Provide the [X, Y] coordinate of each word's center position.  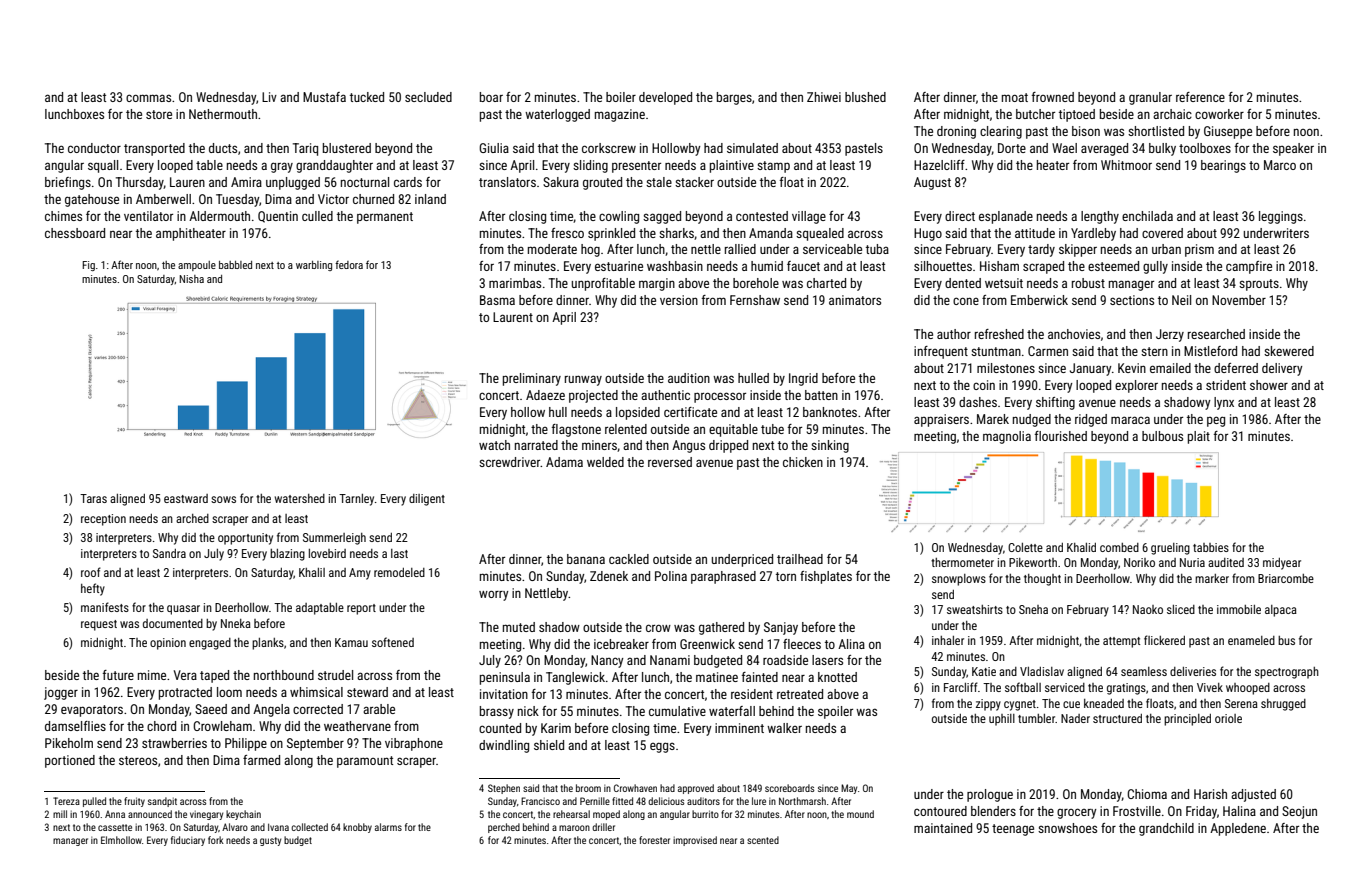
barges [734, 98]
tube [772, 429]
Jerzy [1170, 335]
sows [223, 499]
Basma [497, 300]
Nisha [191, 279]
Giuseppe [1228, 132]
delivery [1282, 369]
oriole [1228, 718]
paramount [365, 762]
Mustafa [324, 97]
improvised [695, 841]
